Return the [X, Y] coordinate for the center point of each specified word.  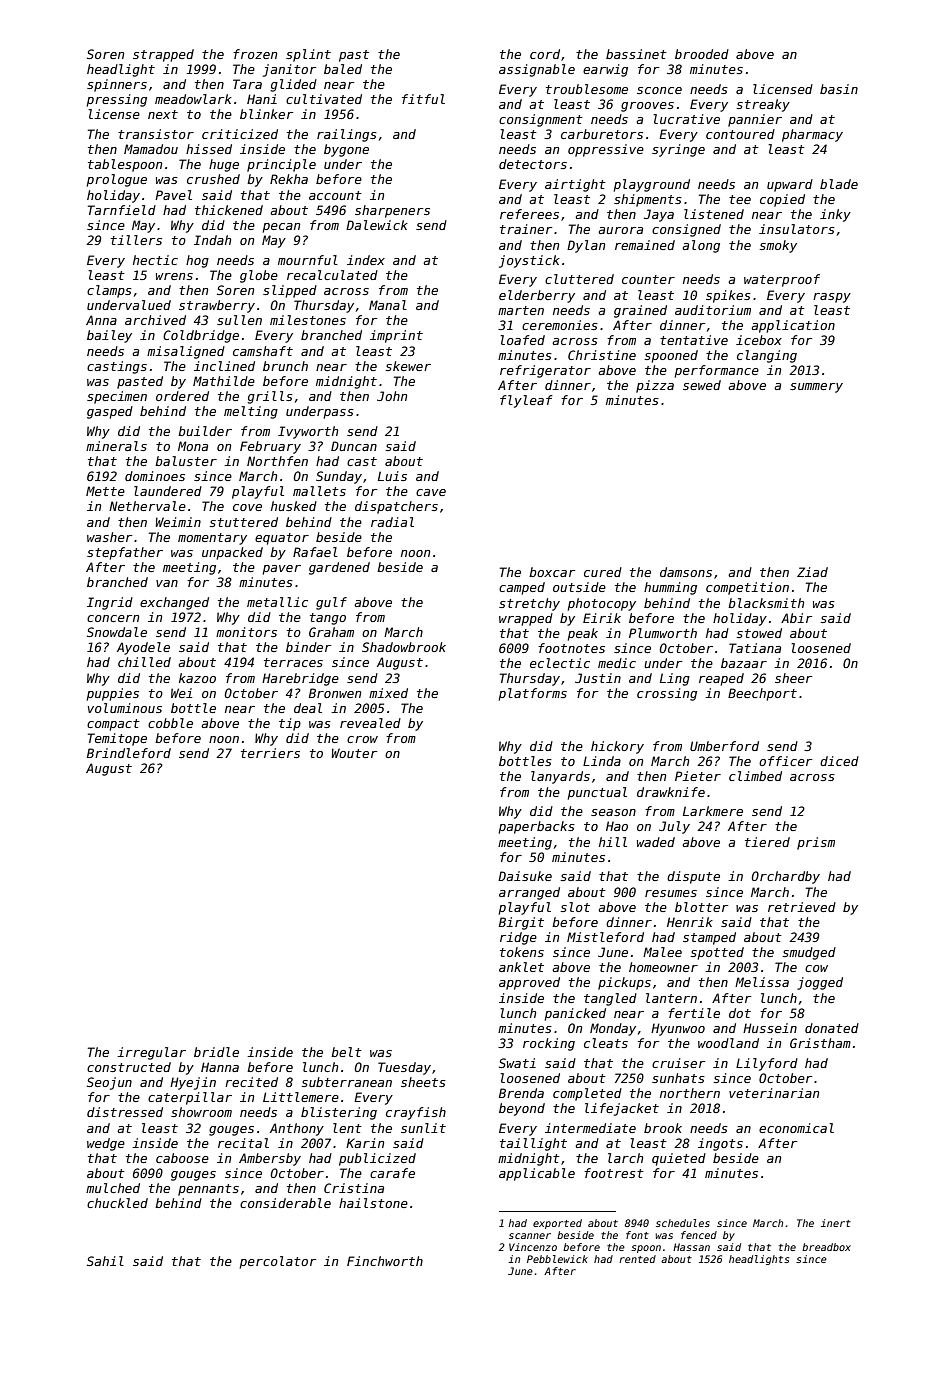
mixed [388, 693]
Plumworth [663, 633]
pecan [281, 228]
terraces [293, 662]
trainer [526, 229]
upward [790, 185]
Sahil [105, 1261]
